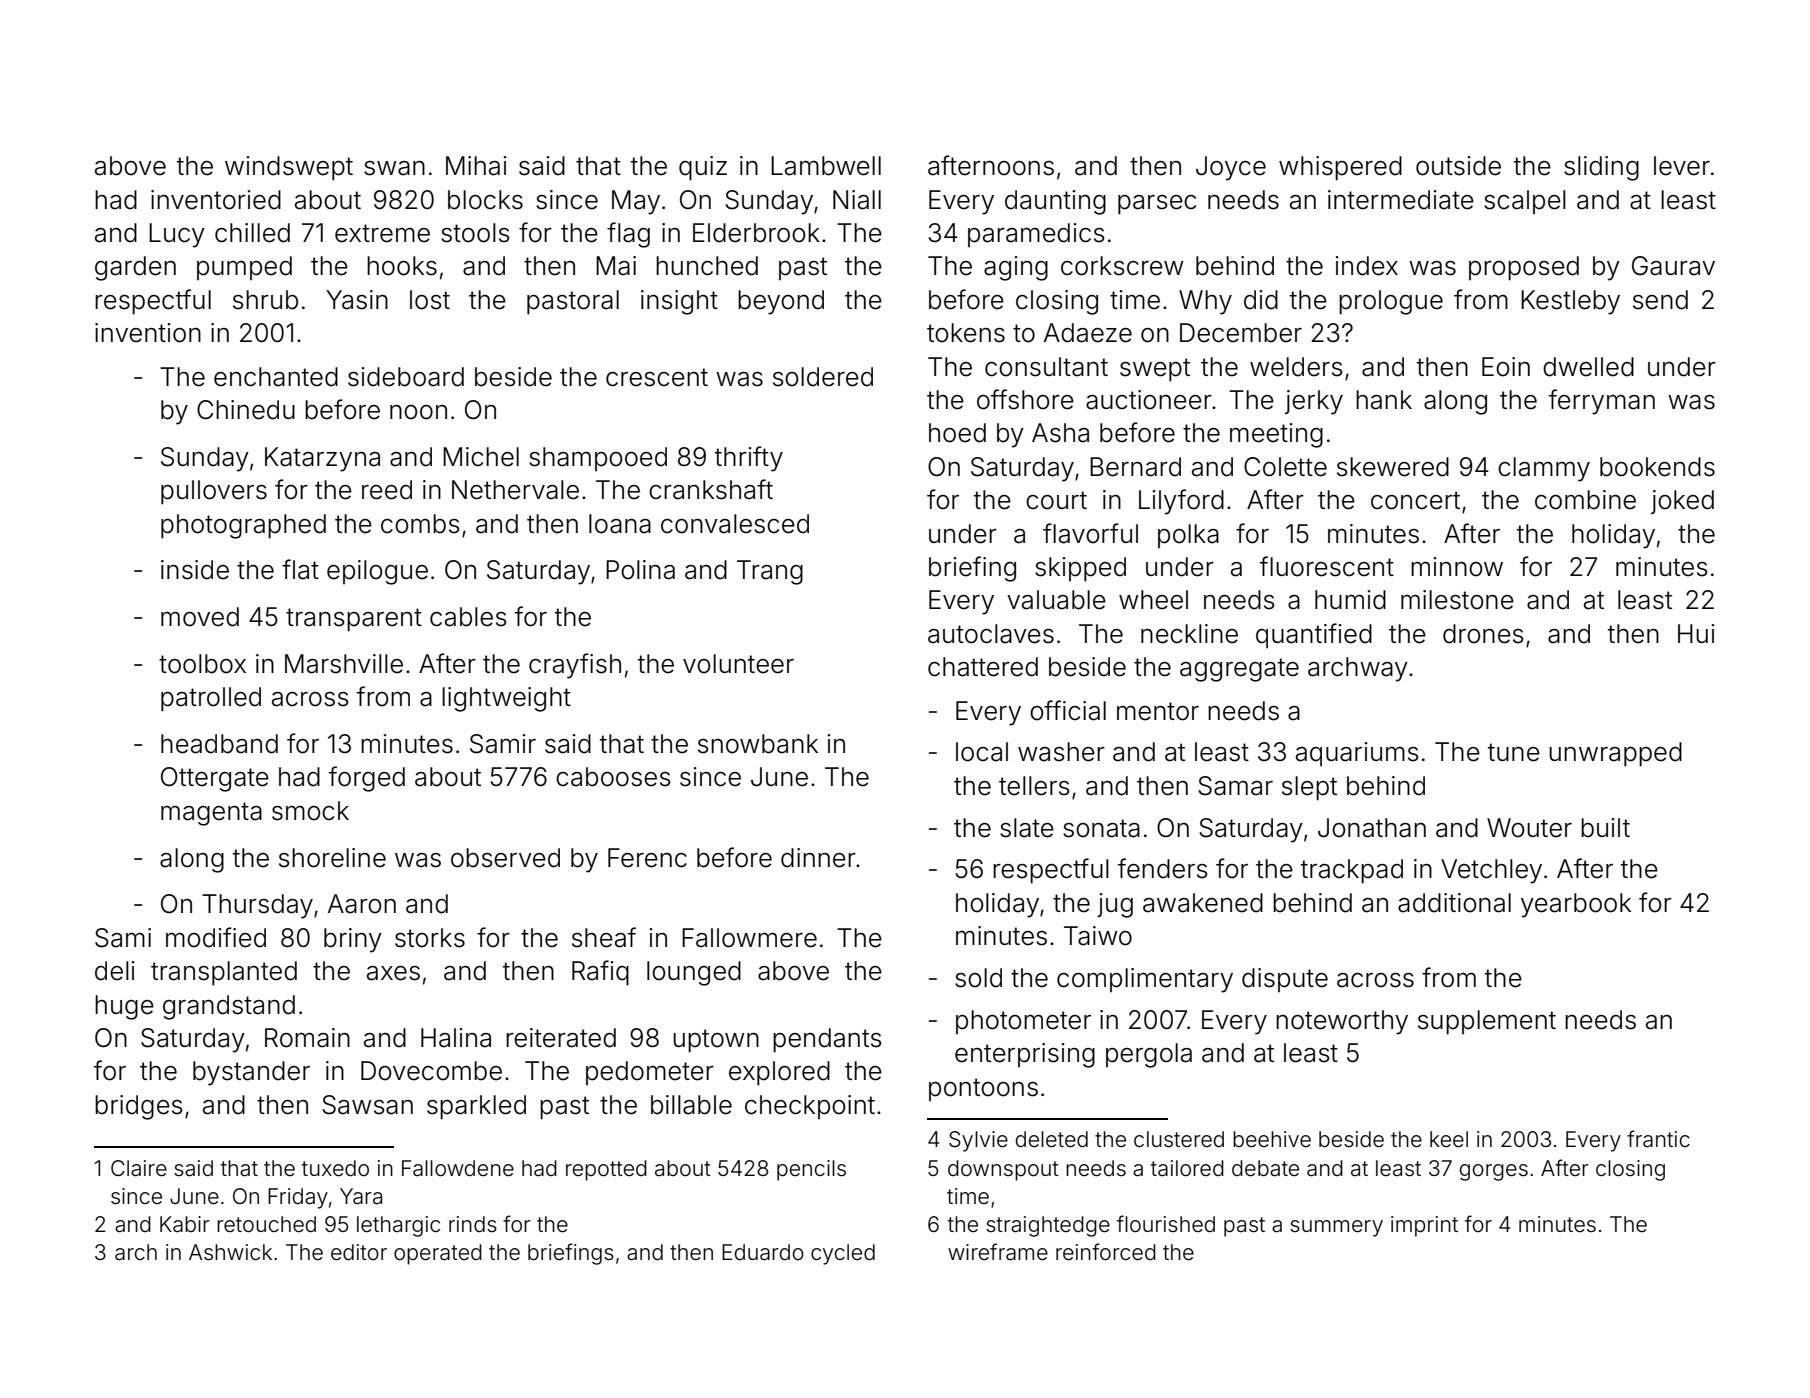  Describe the element at coordinates (216, 200) in the screenshot. I see `inventoried` at that location.
